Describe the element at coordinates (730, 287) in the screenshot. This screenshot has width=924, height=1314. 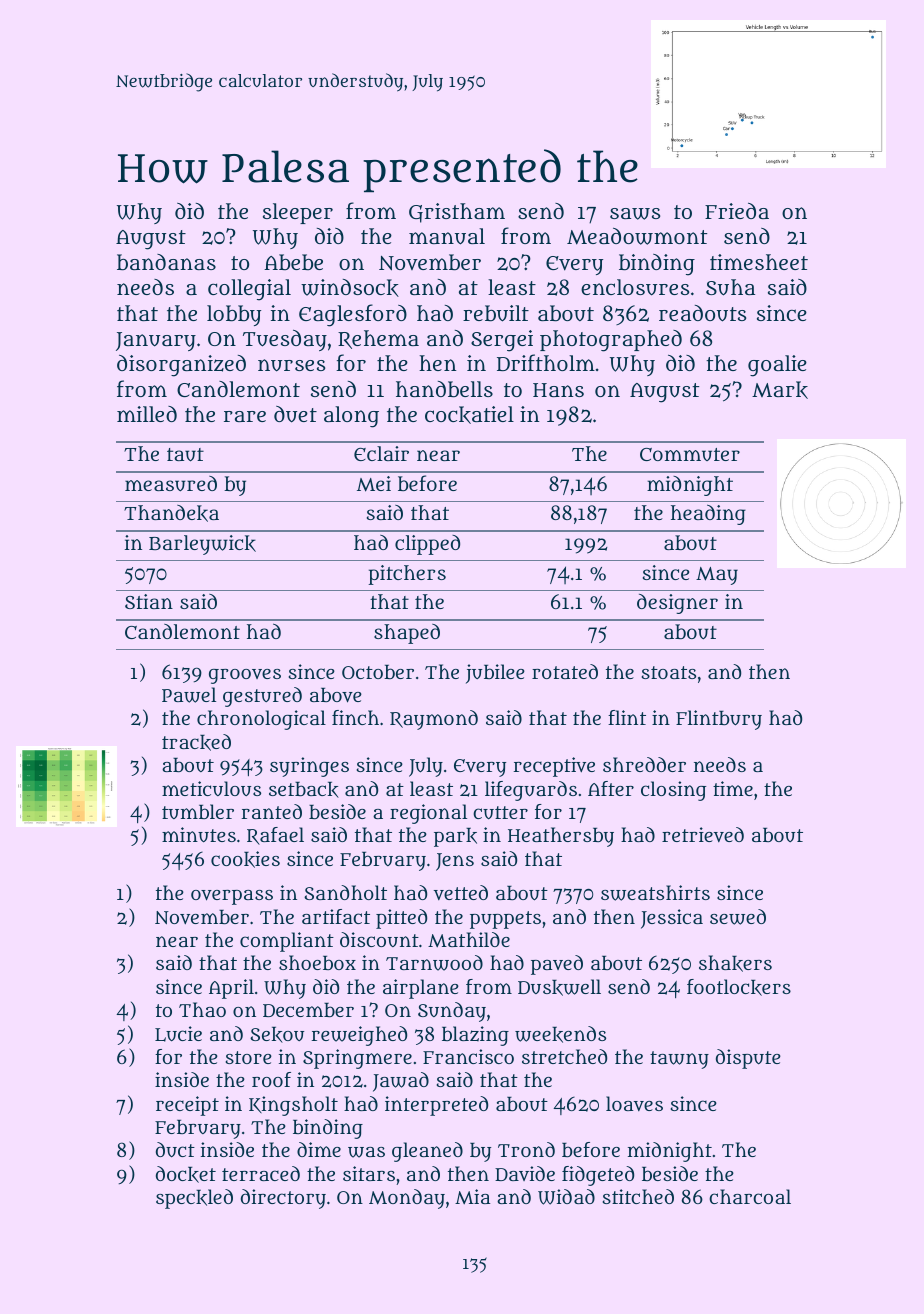
I see `Suha` at that location.
